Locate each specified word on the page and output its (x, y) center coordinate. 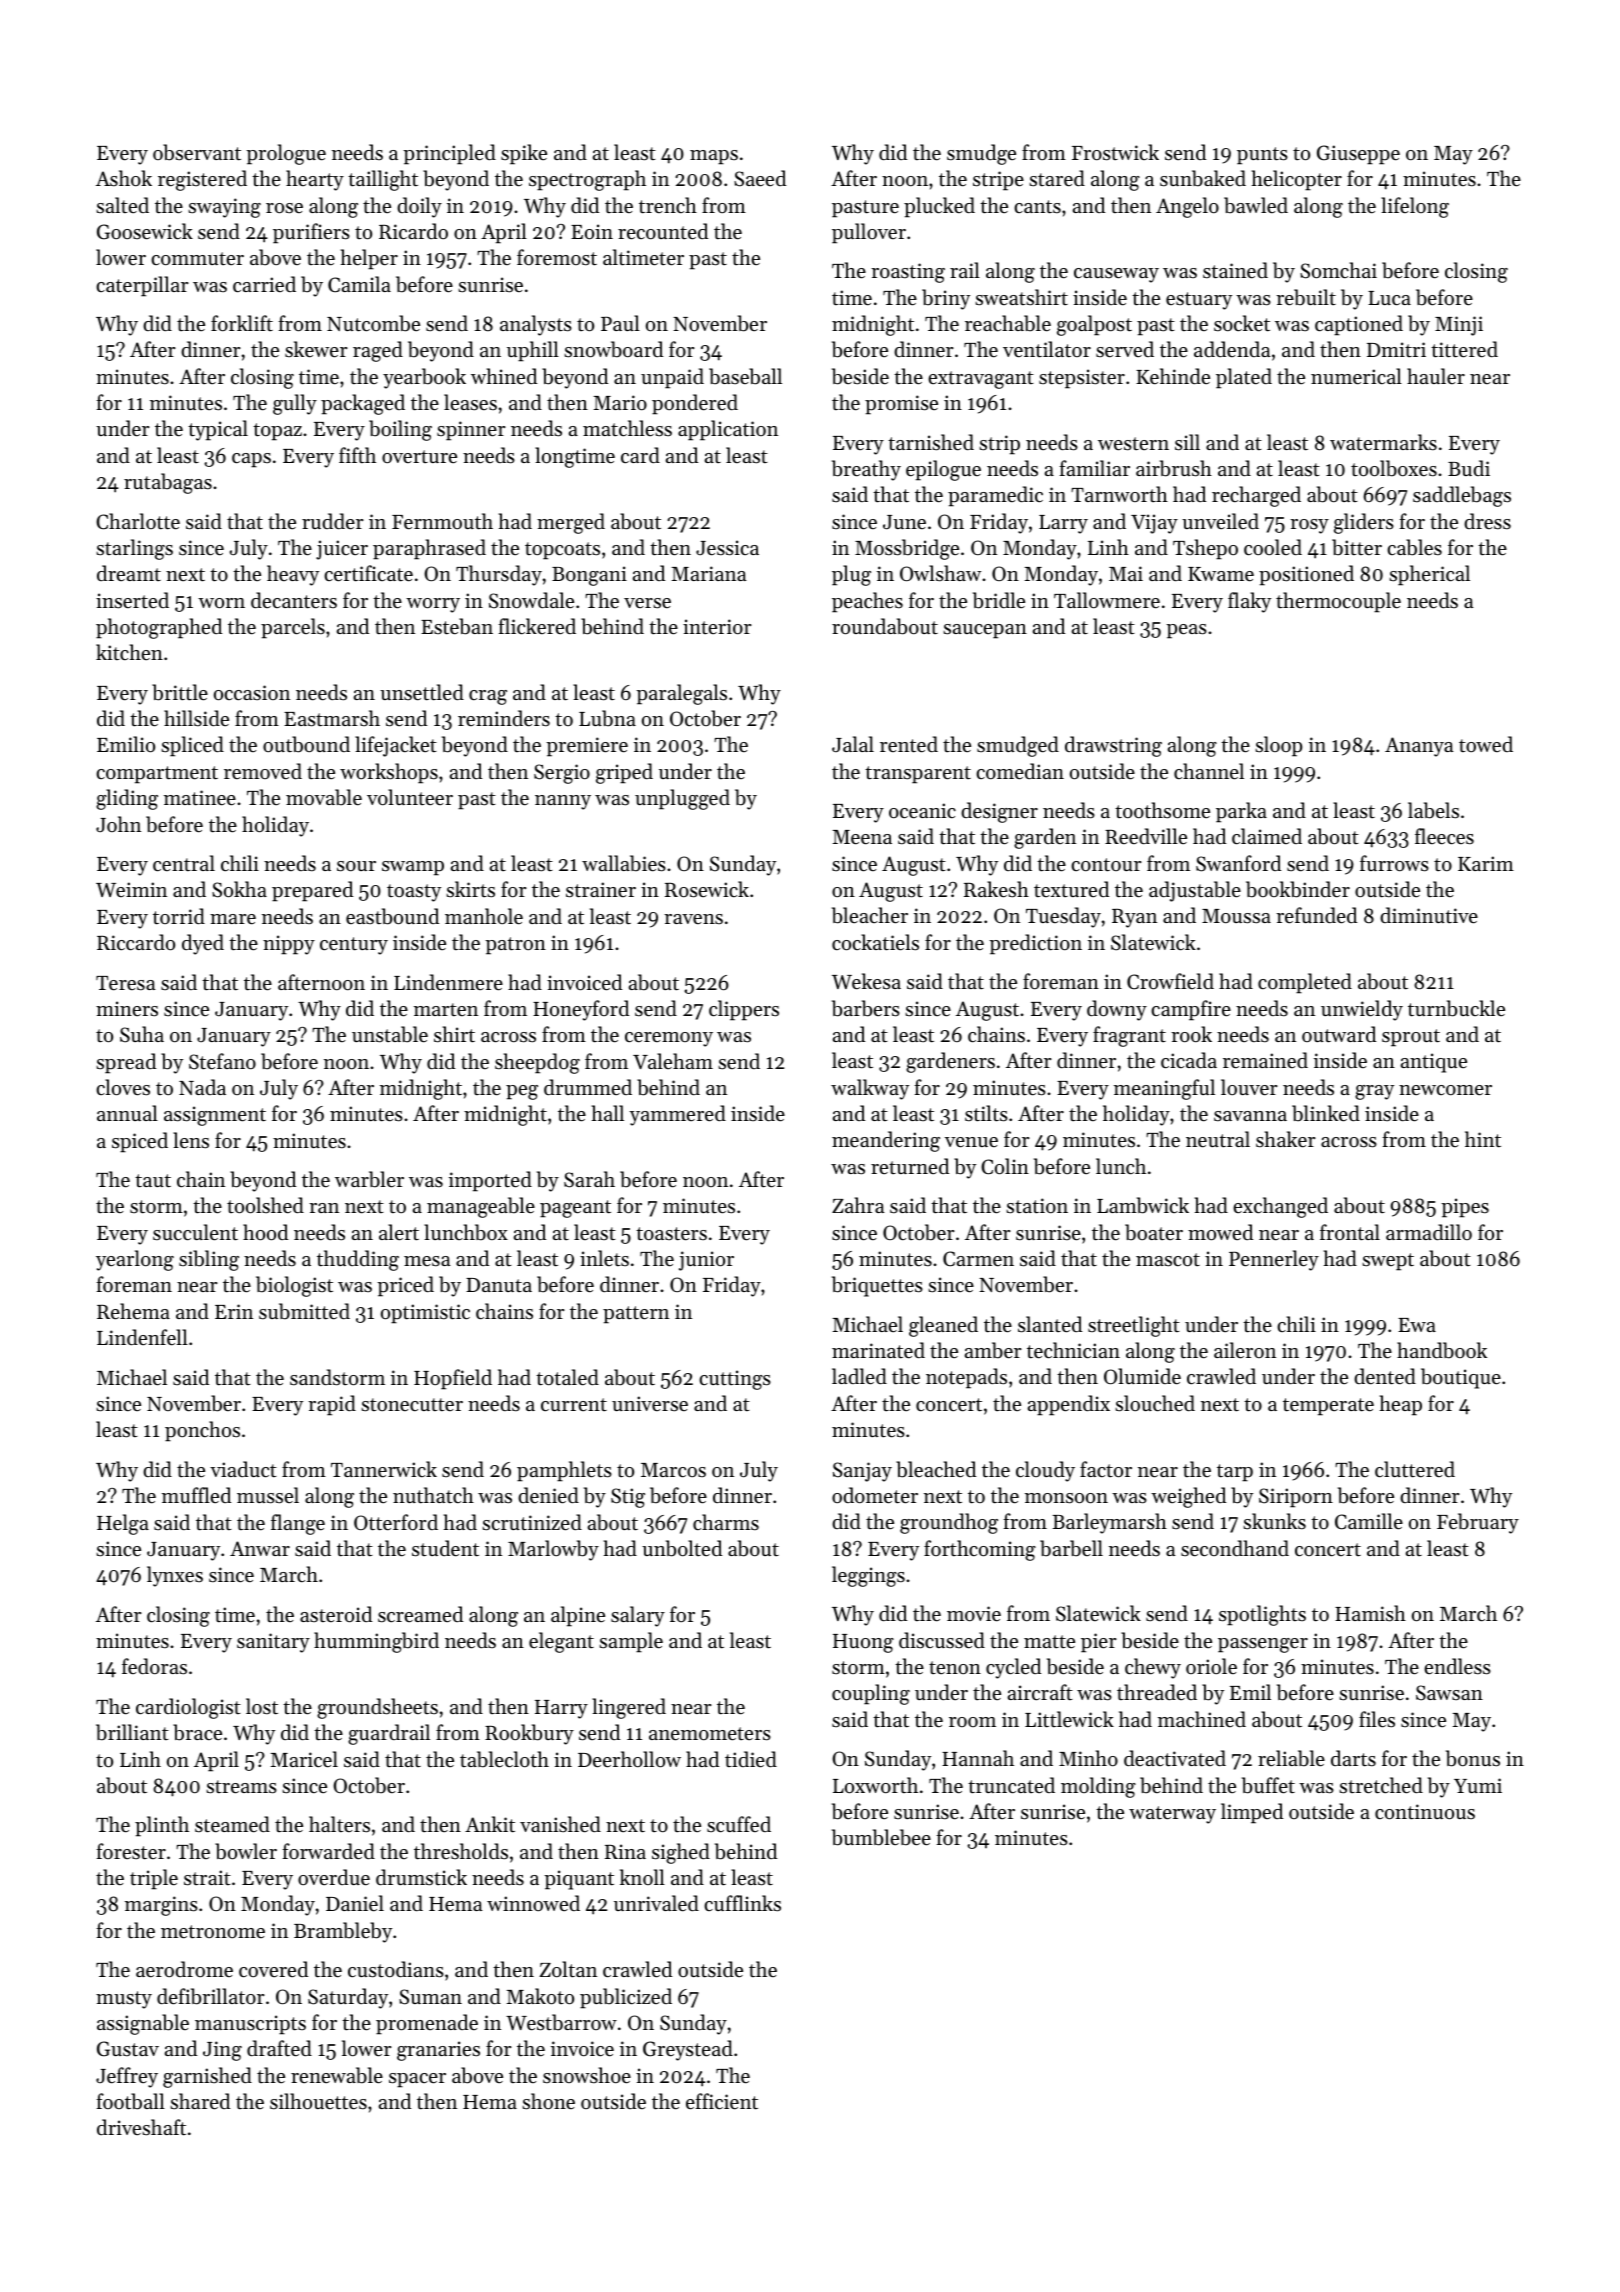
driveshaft (141, 2127)
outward (1339, 1034)
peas (1186, 631)
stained (1235, 270)
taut (153, 1181)
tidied (751, 1759)
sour (356, 866)
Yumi (1478, 1785)
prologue (286, 154)
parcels (293, 628)
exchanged (1280, 1207)
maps (714, 157)
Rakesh (996, 889)
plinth (162, 1826)
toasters (671, 1234)
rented (909, 744)
